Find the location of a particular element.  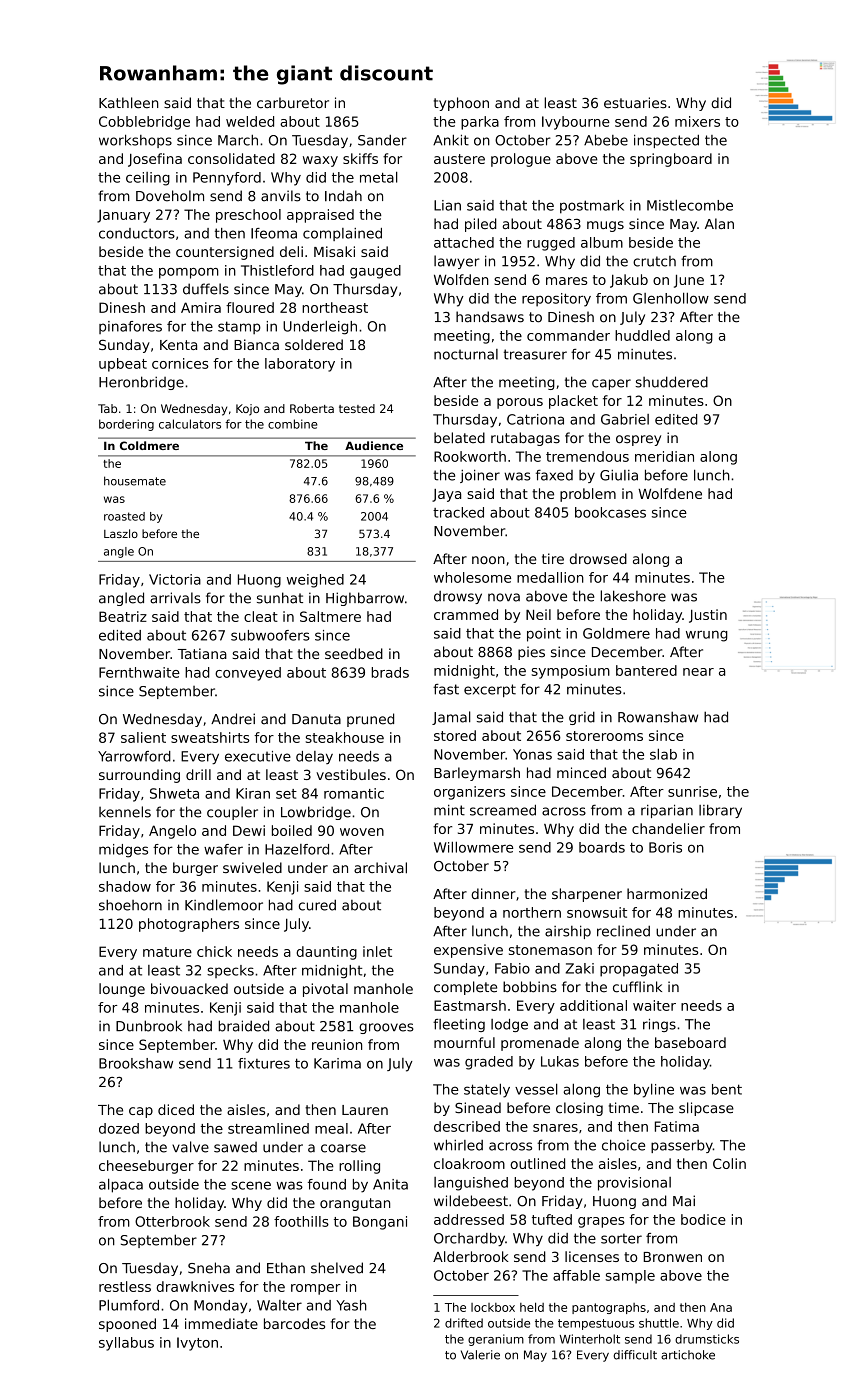

dinner is located at coordinates (493, 893).
